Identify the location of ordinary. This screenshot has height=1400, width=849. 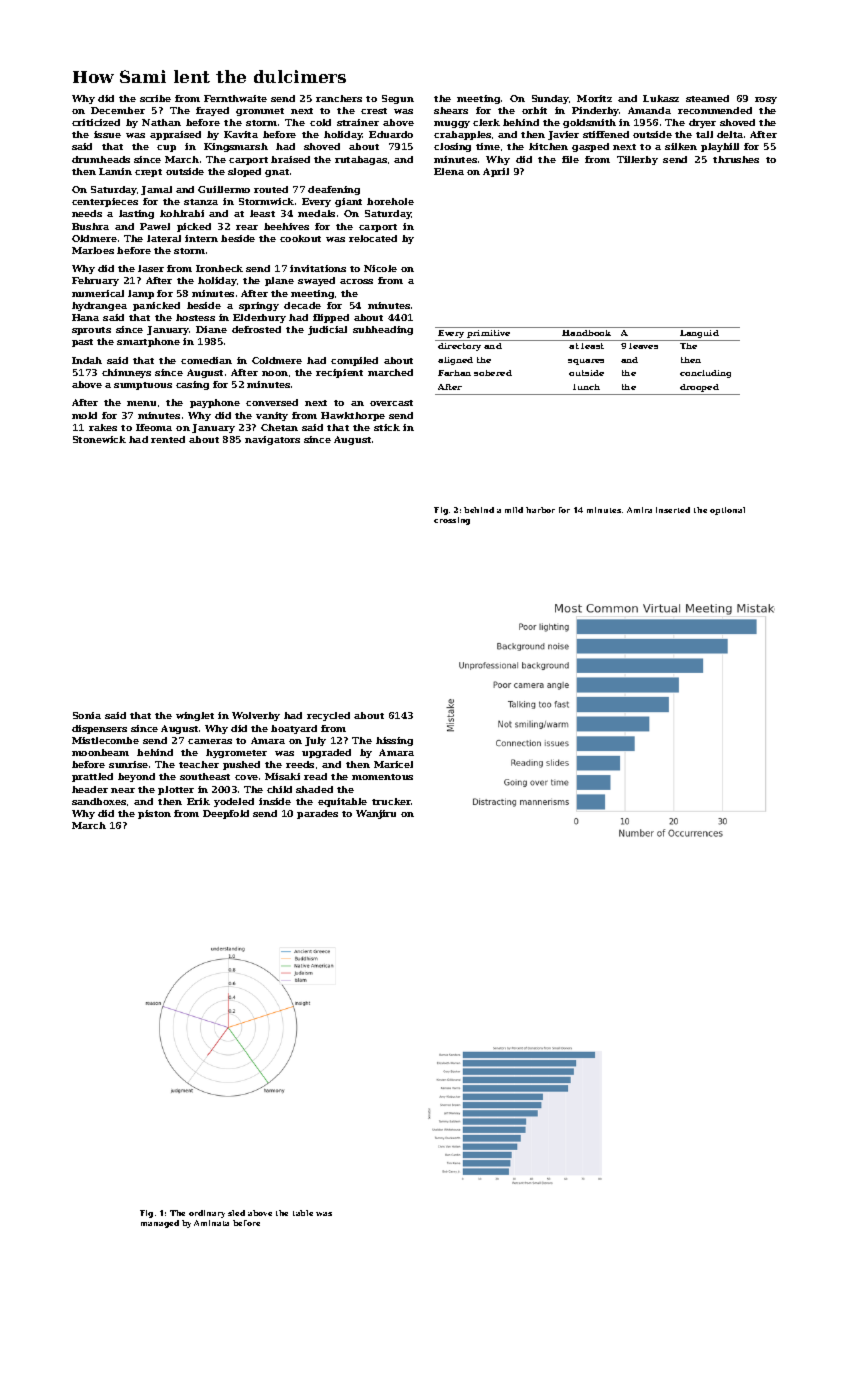
(207, 1214).
